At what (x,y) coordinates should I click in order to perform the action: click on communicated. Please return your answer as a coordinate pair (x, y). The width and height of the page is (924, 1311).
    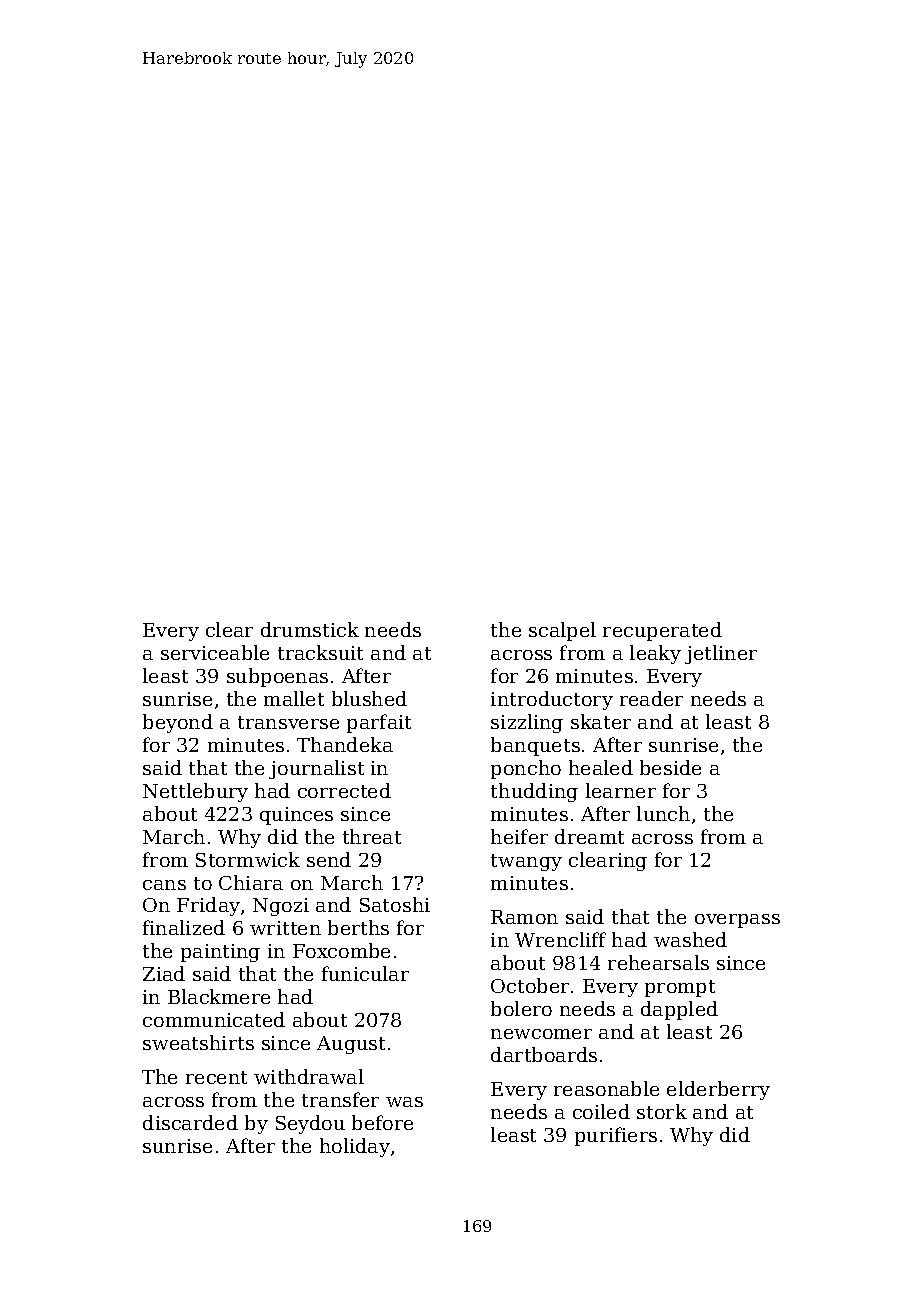
    Looking at the image, I should click on (214, 1019).
